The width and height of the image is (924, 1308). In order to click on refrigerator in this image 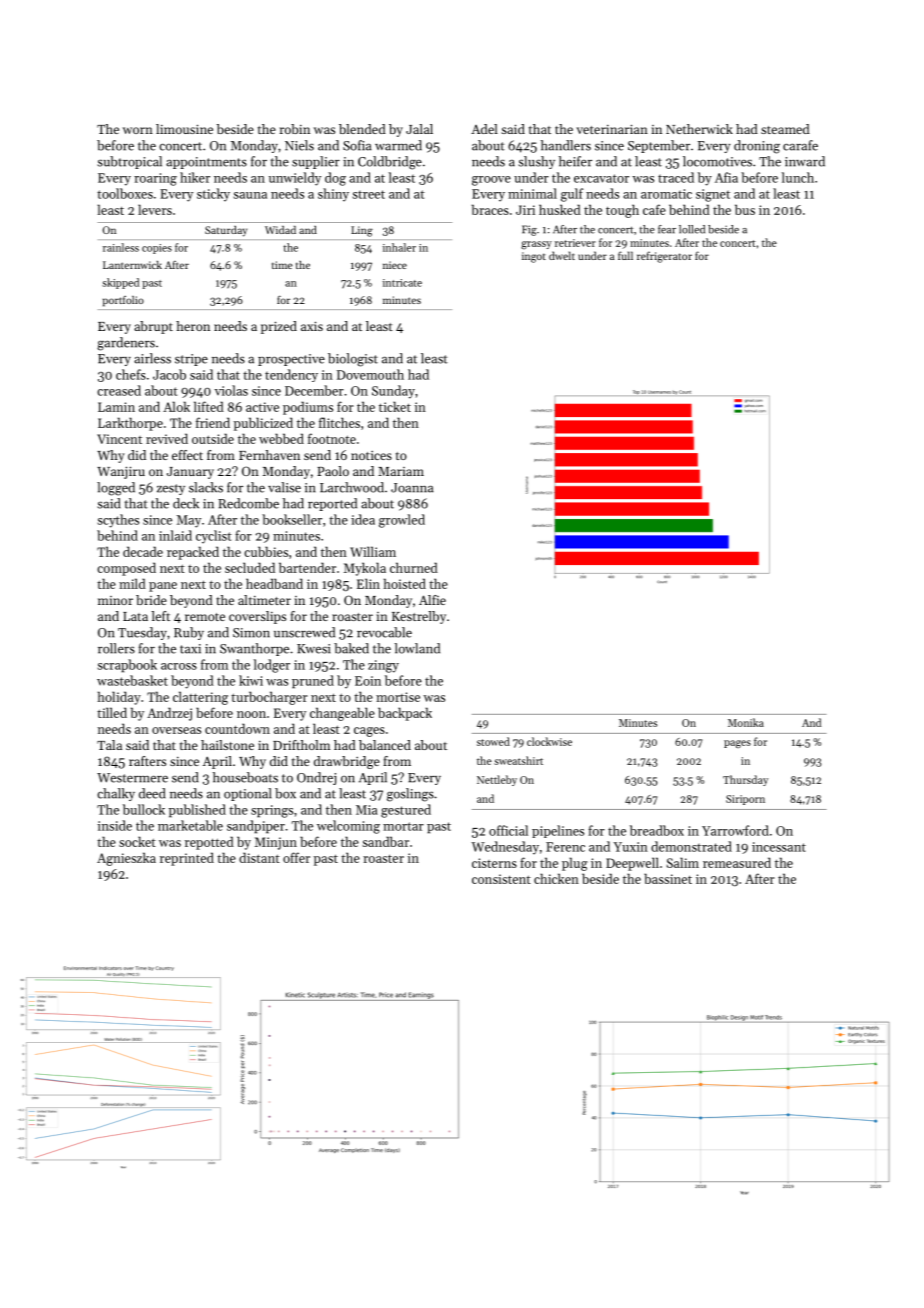, I will do `click(664, 257)`.
